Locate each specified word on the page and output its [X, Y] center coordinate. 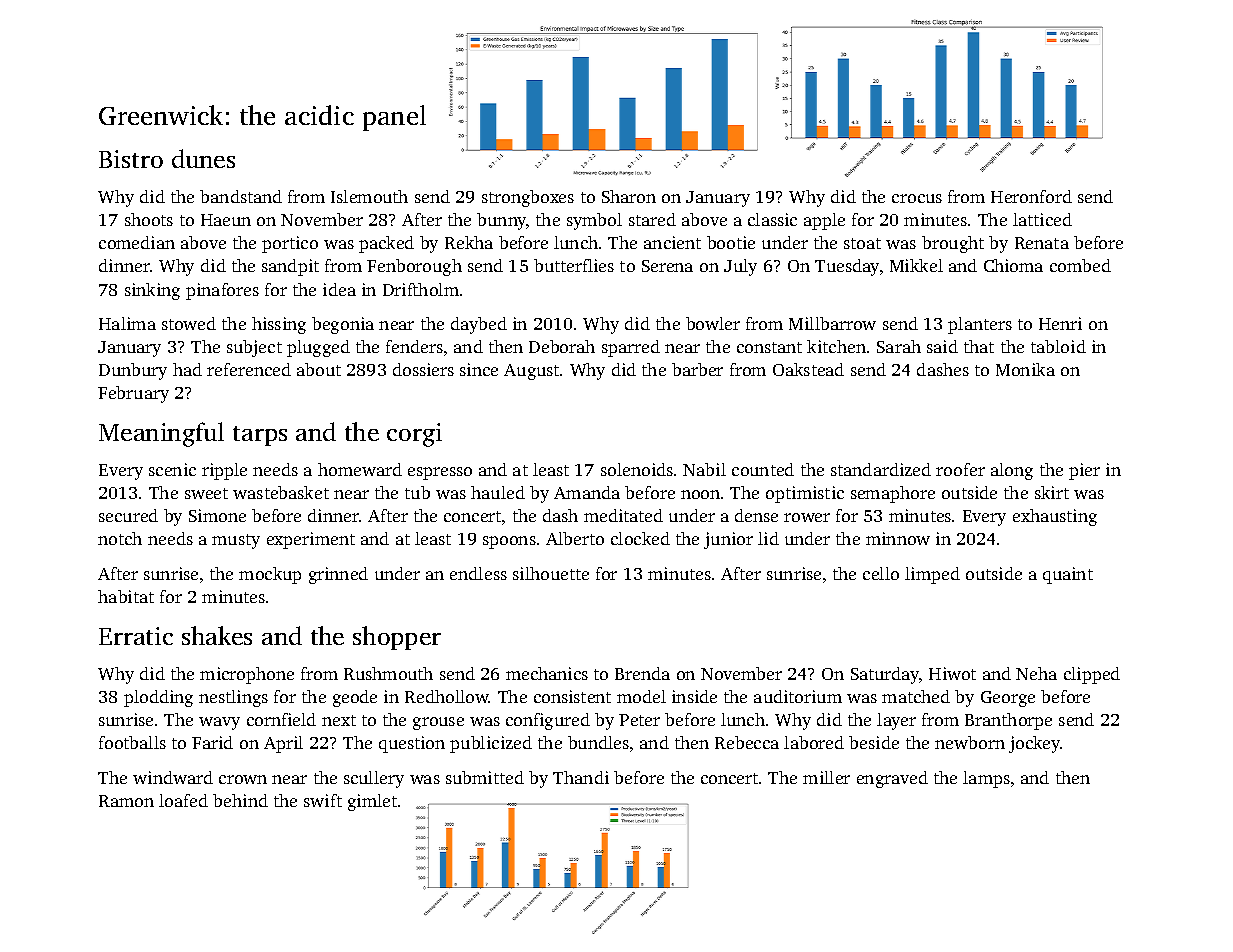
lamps [986, 779]
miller [826, 777]
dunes [203, 158]
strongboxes [528, 198]
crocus [917, 198]
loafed [183, 800]
